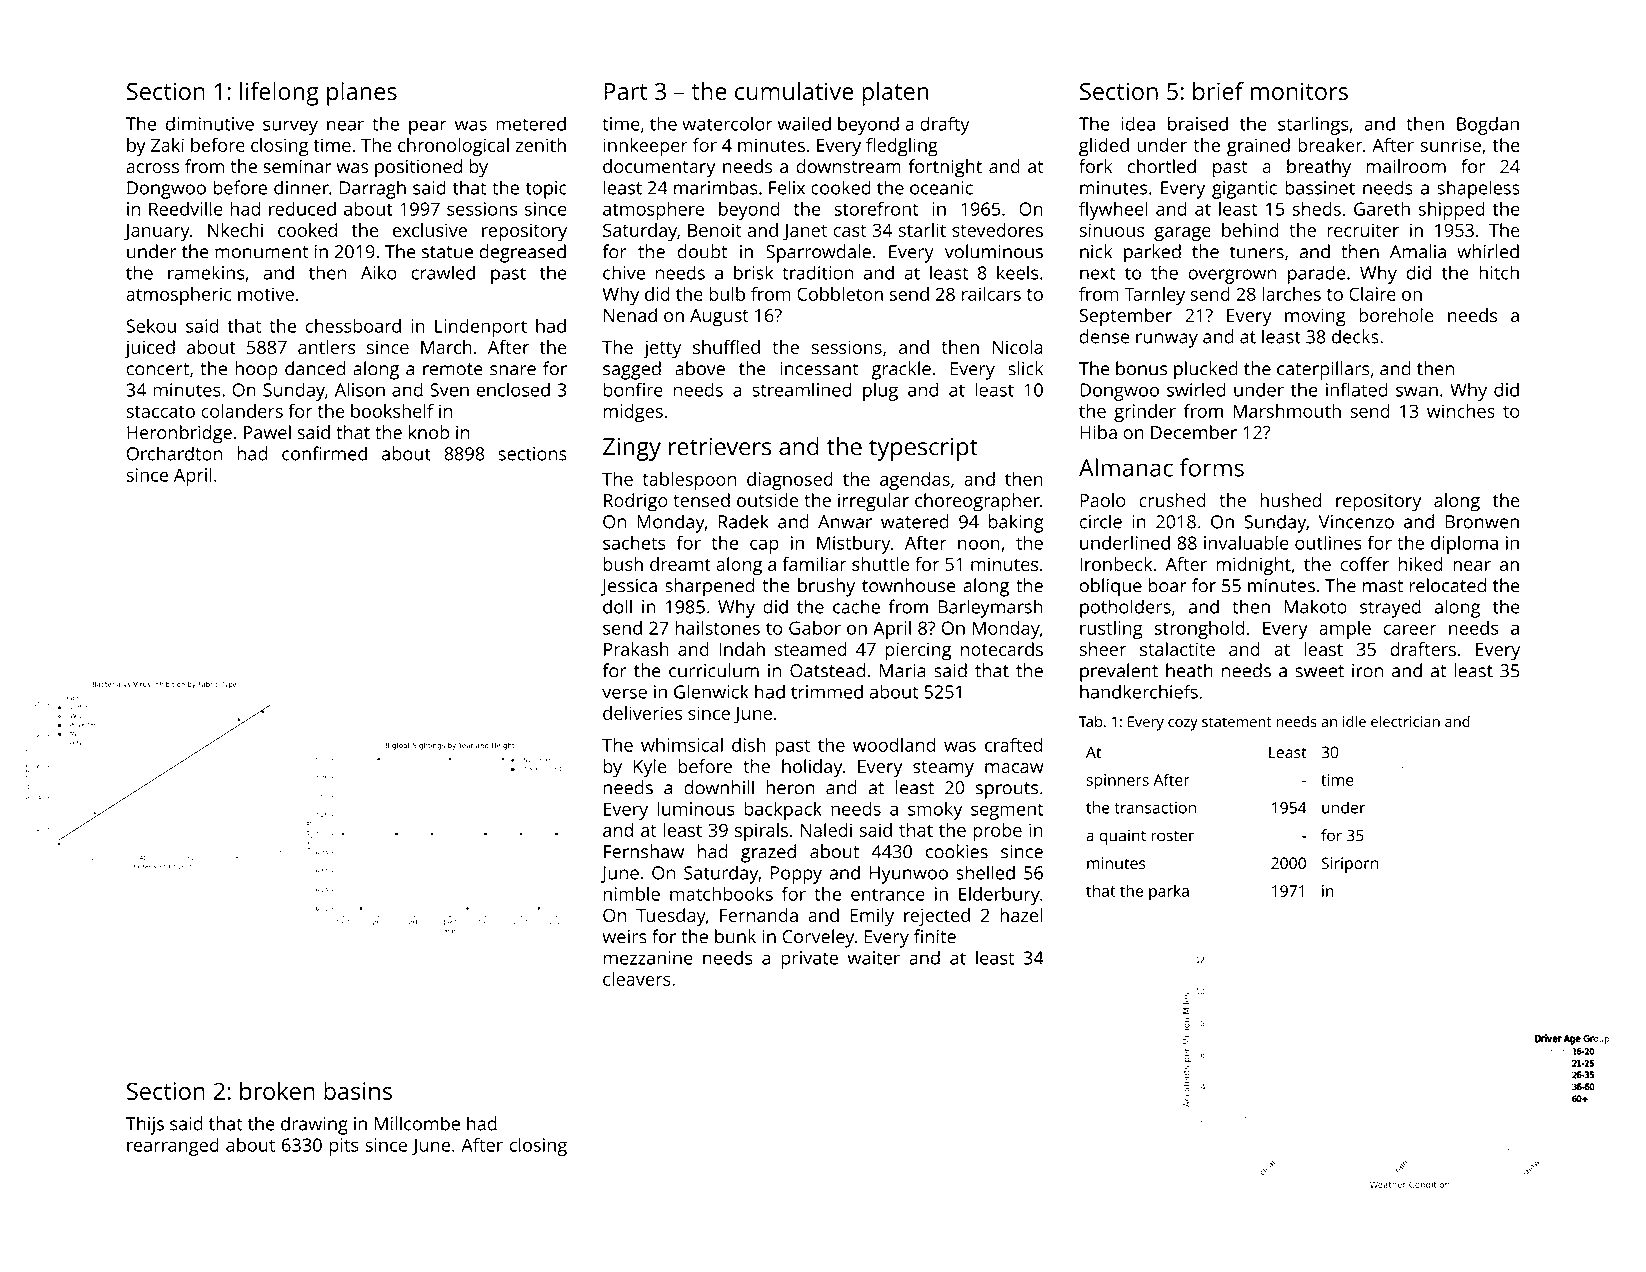 The width and height of the document is (1646, 1272). Describe the element at coordinates (279, 94) in the document. I see `lifelong` at that location.
